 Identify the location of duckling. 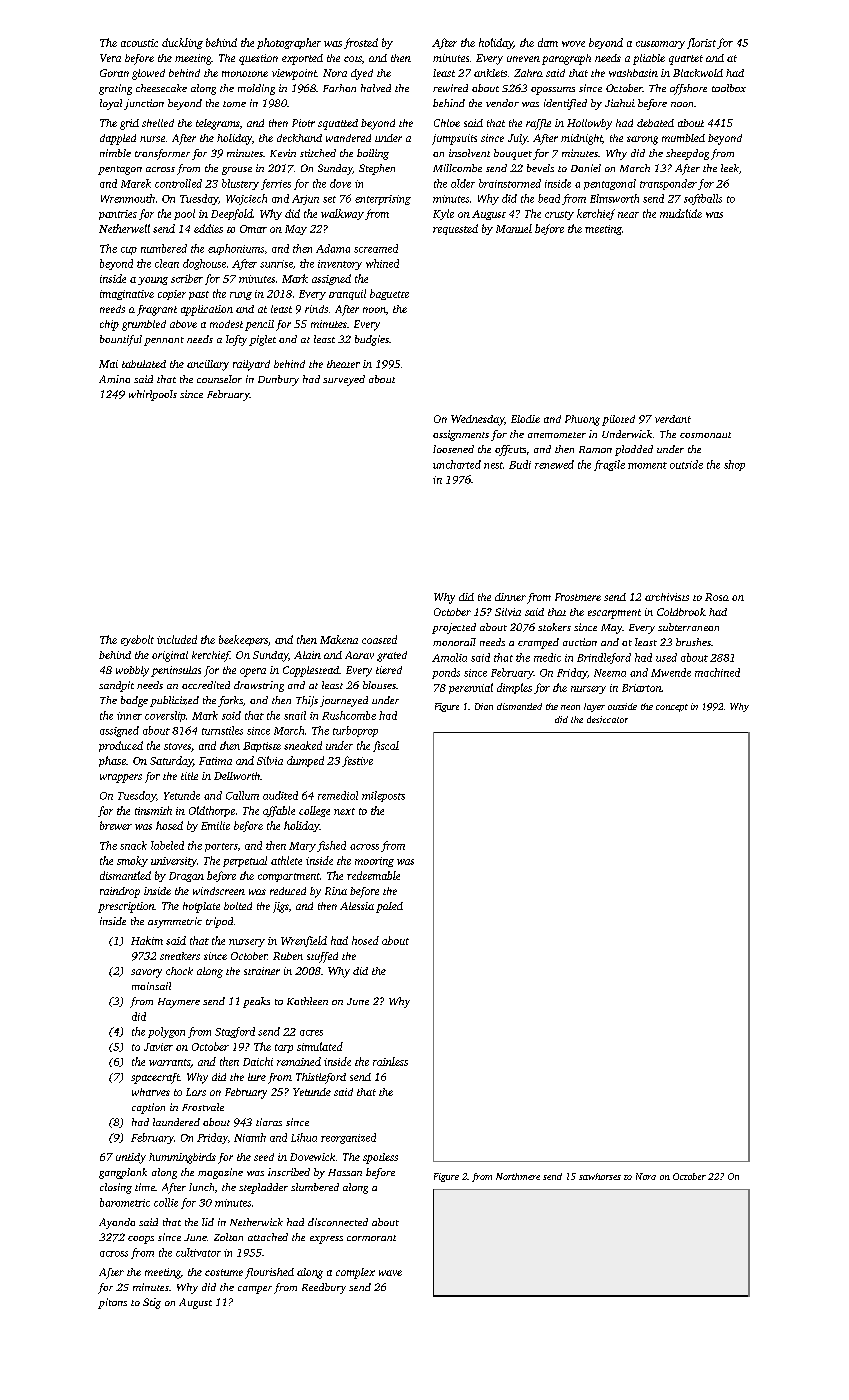
(182, 43).
